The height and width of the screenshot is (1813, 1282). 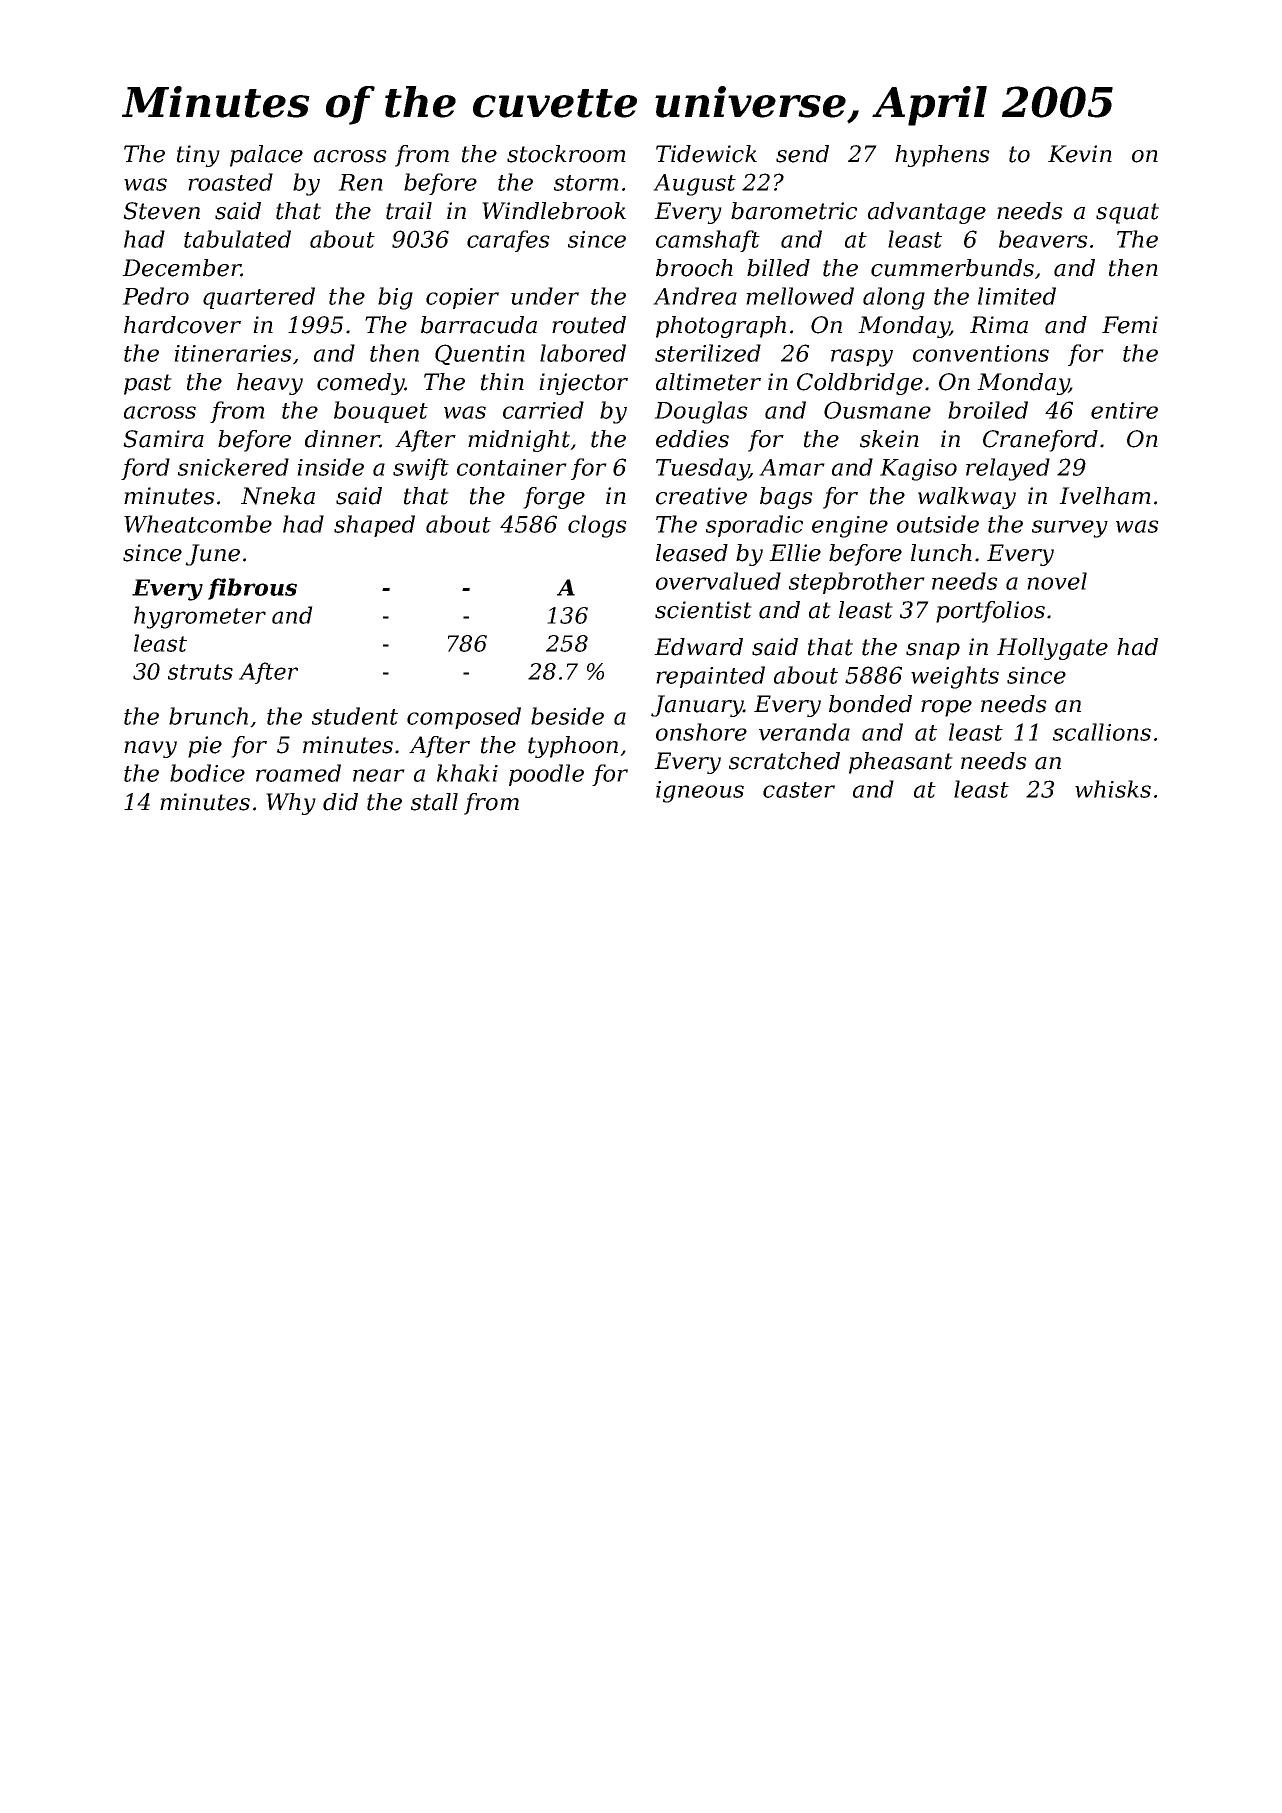 I want to click on Wheatcombe, so click(x=198, y=524).
